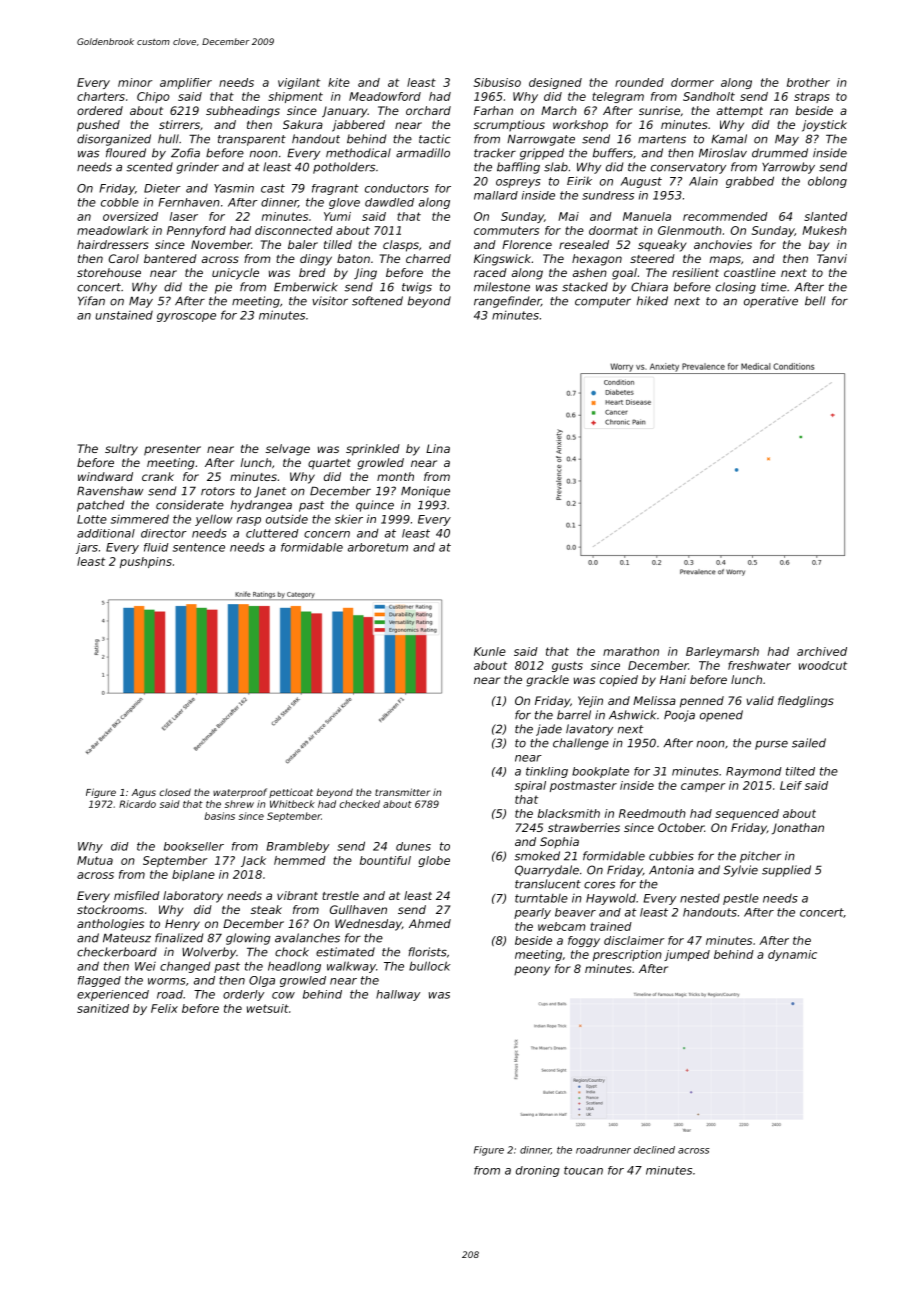 This screenshot has width=924, height=1308. Describe the element at coordinates (722, 652) in the screenshot. I see `Barleymarsh` at that location.
